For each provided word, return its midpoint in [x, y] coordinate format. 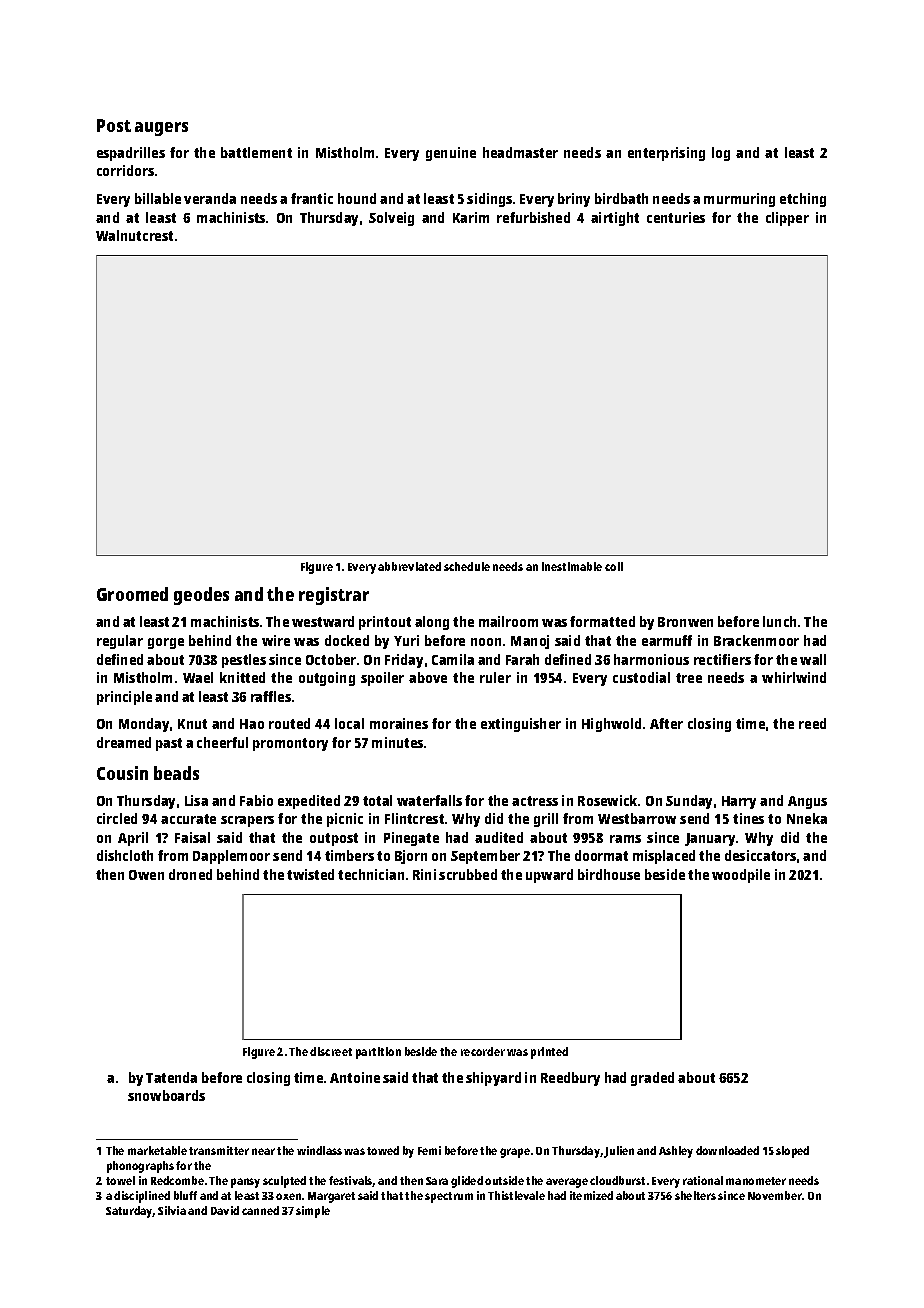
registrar [334, 596]
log [721, 154]
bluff [185, 1195]
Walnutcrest [134, 235]
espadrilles [131, 154]
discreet [331, 1051]
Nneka [807, 818]
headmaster [520, 152]
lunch [779, 621]
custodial [641, 677]
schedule [467, 566]
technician [371, 874]
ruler [495, 677]
